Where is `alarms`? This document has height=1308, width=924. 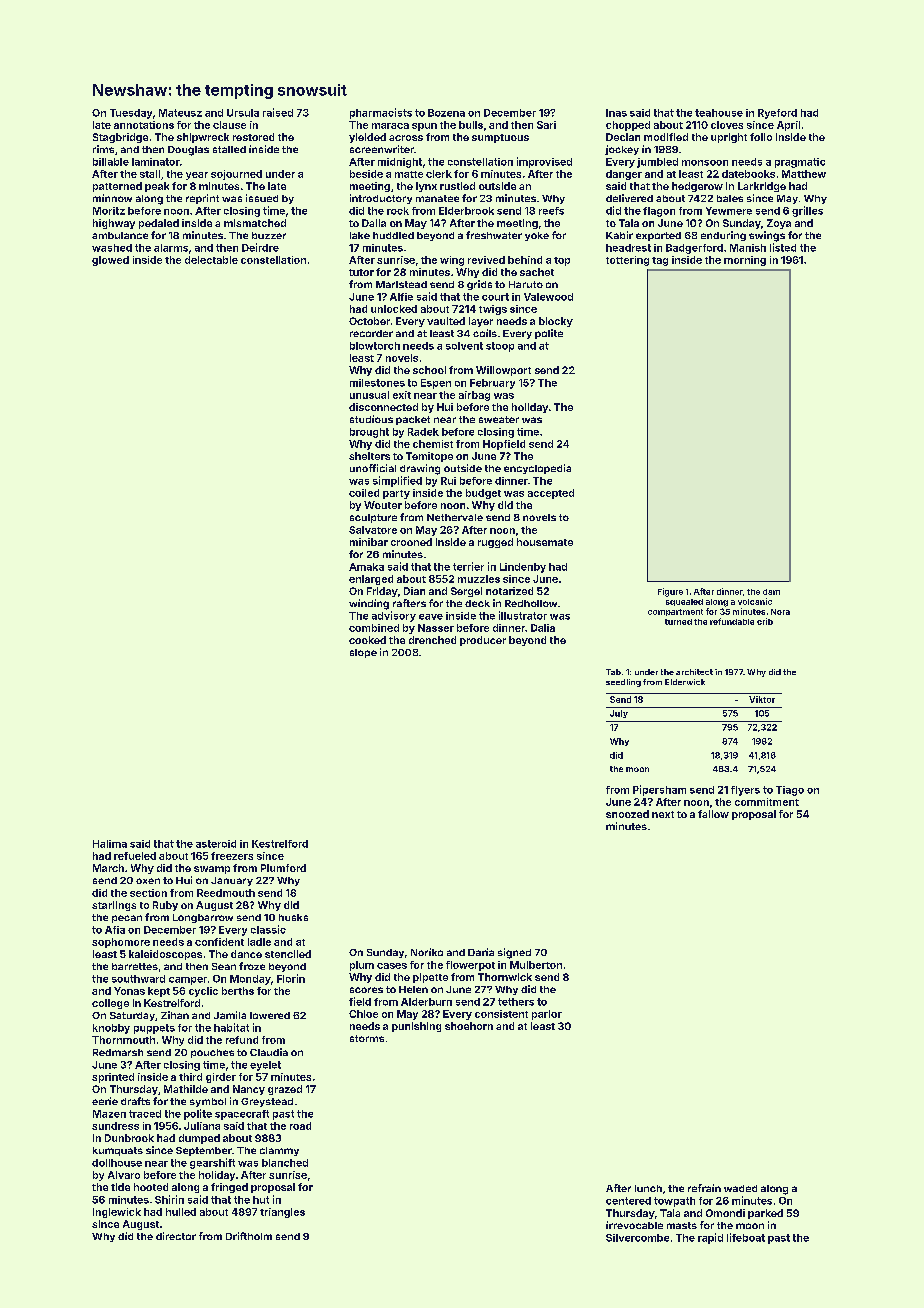
alarms is located at coordinates (171, 248).
